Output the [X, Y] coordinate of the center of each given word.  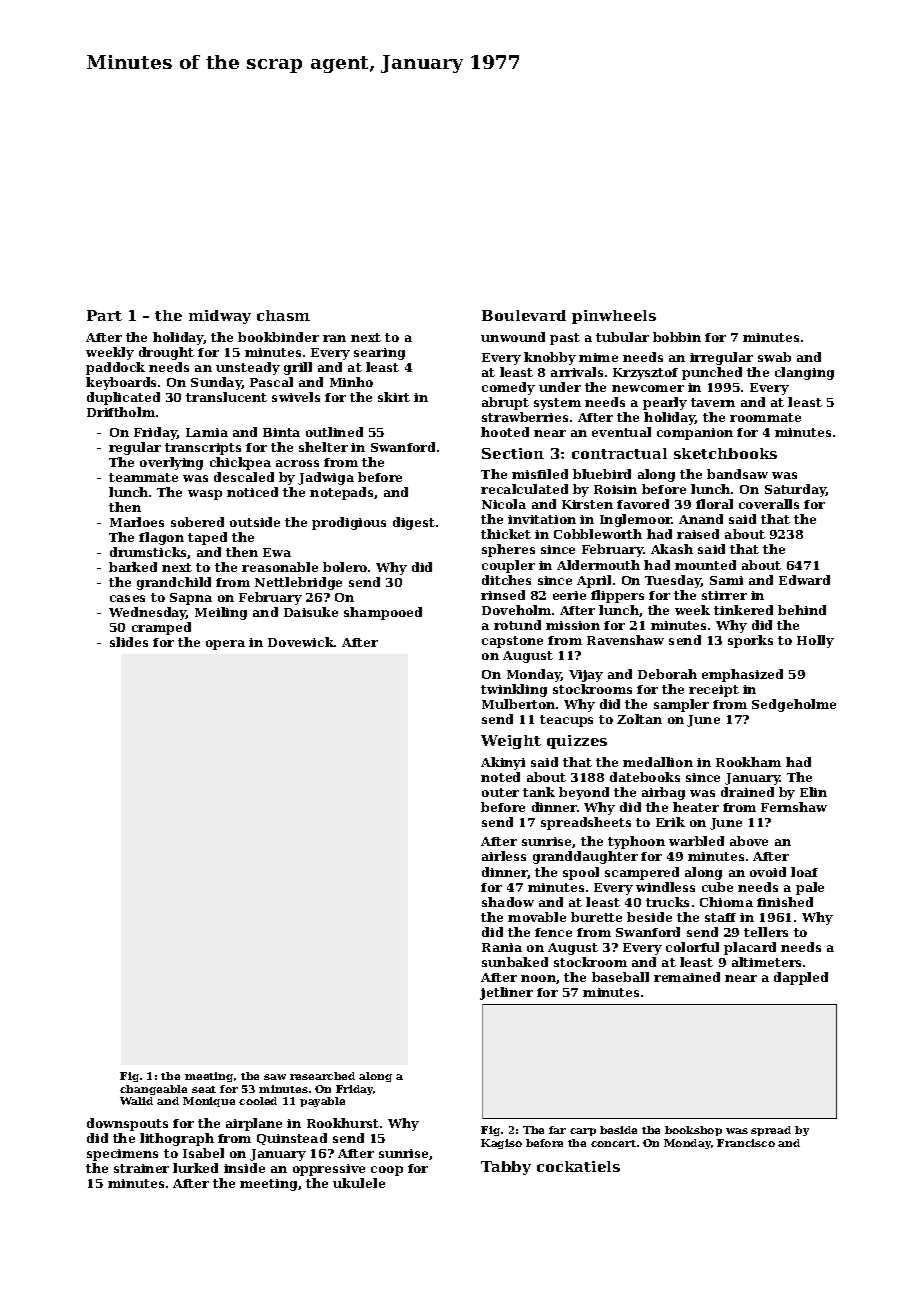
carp [583, 1132]
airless [504, 856]
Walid [136, 1101]
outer [500, 792]
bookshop [693, 1131]
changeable [153, 1090]
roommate [765, 417]
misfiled [540, 474]
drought [166, 353]
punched [712, 373]
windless [665, 887]
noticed [252, 492]
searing [379, 354]
